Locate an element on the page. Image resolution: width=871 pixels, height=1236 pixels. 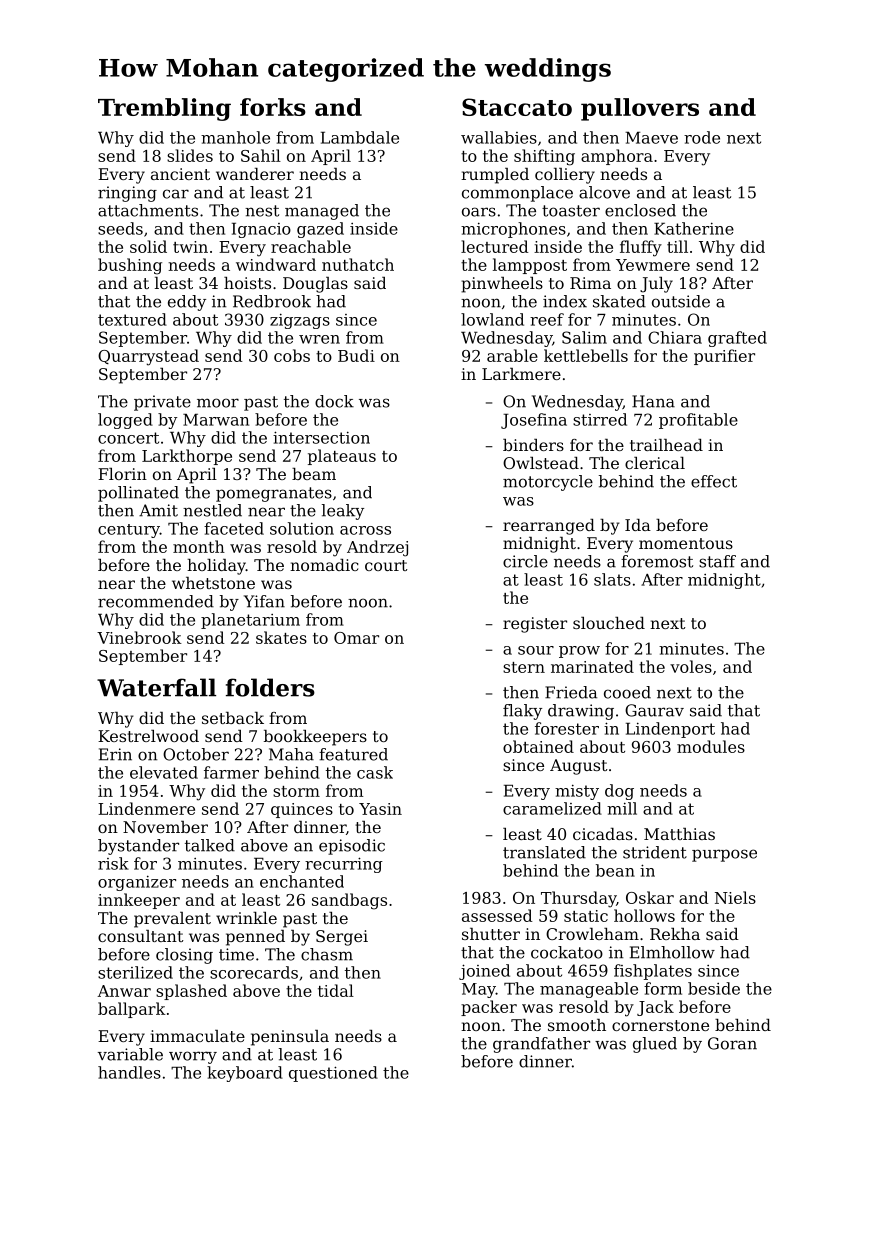
Niels is located at coordinates (735, 897).
